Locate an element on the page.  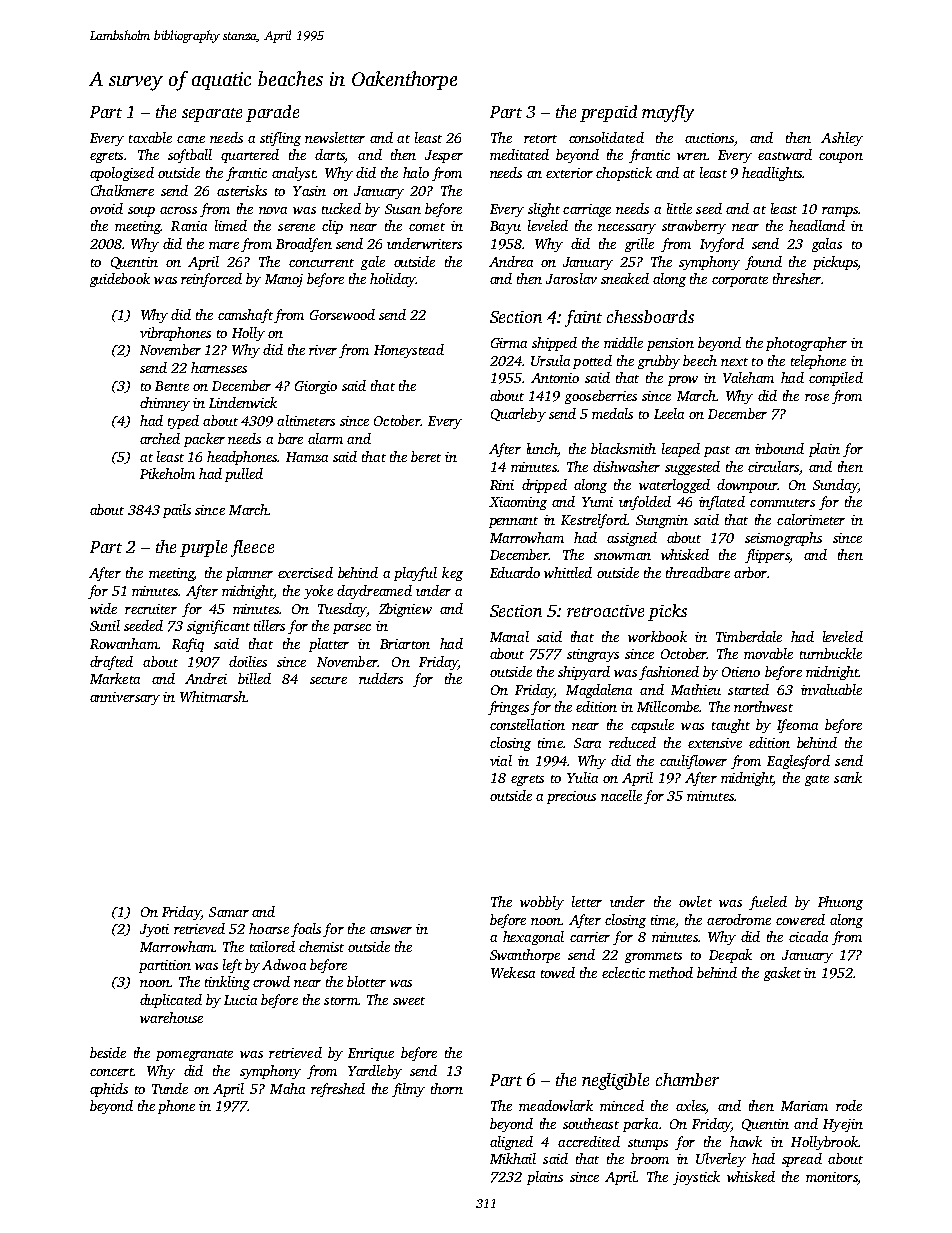
keg is located at coordinates (452, 574).
